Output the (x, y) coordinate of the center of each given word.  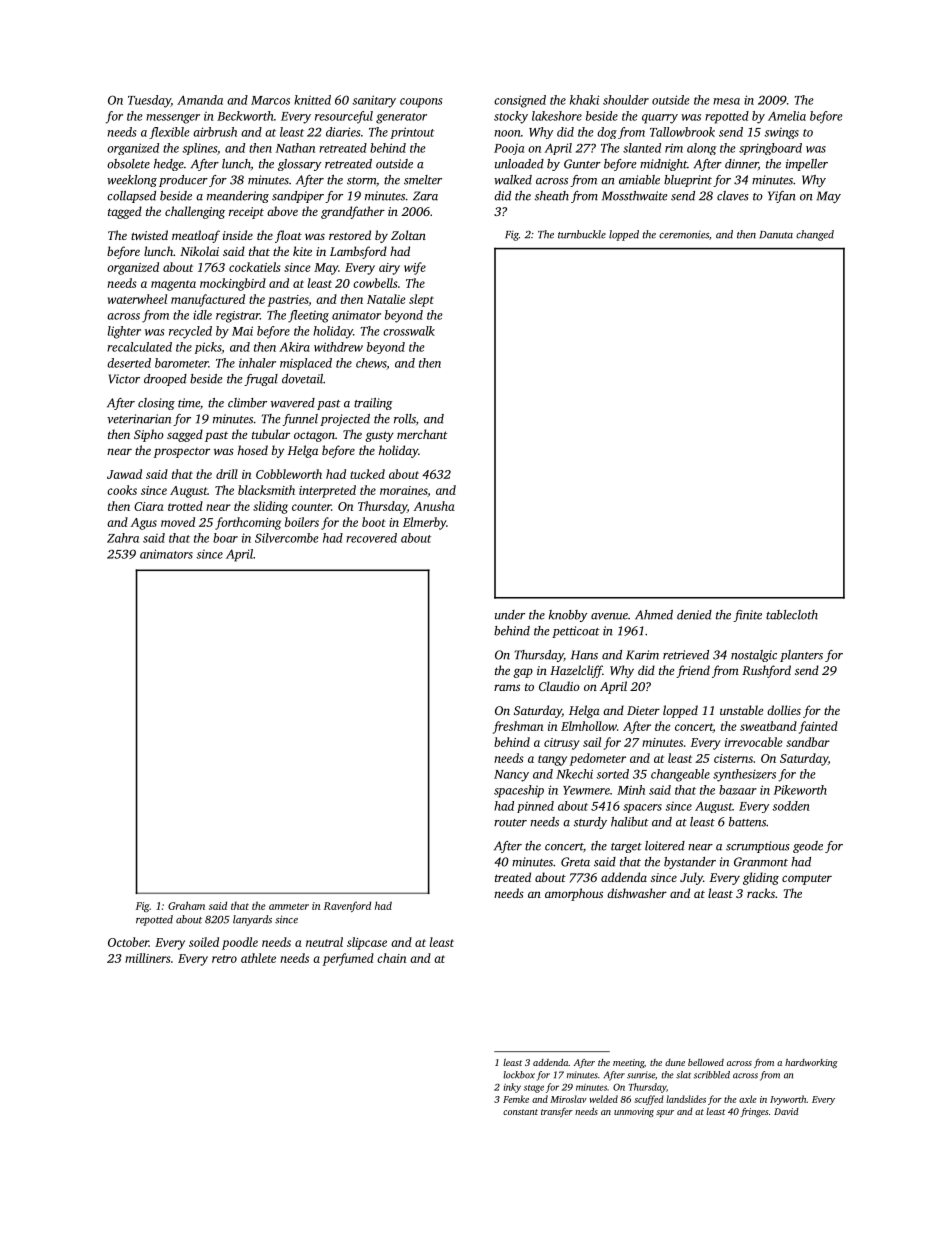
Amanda (200, 100)
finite (747, 616)
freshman (518, 727)
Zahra (123, 538)
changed (815, 235)
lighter (124, 332)
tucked (367, 474)
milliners (148, 958)
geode (808, 847)
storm (361, 181)
